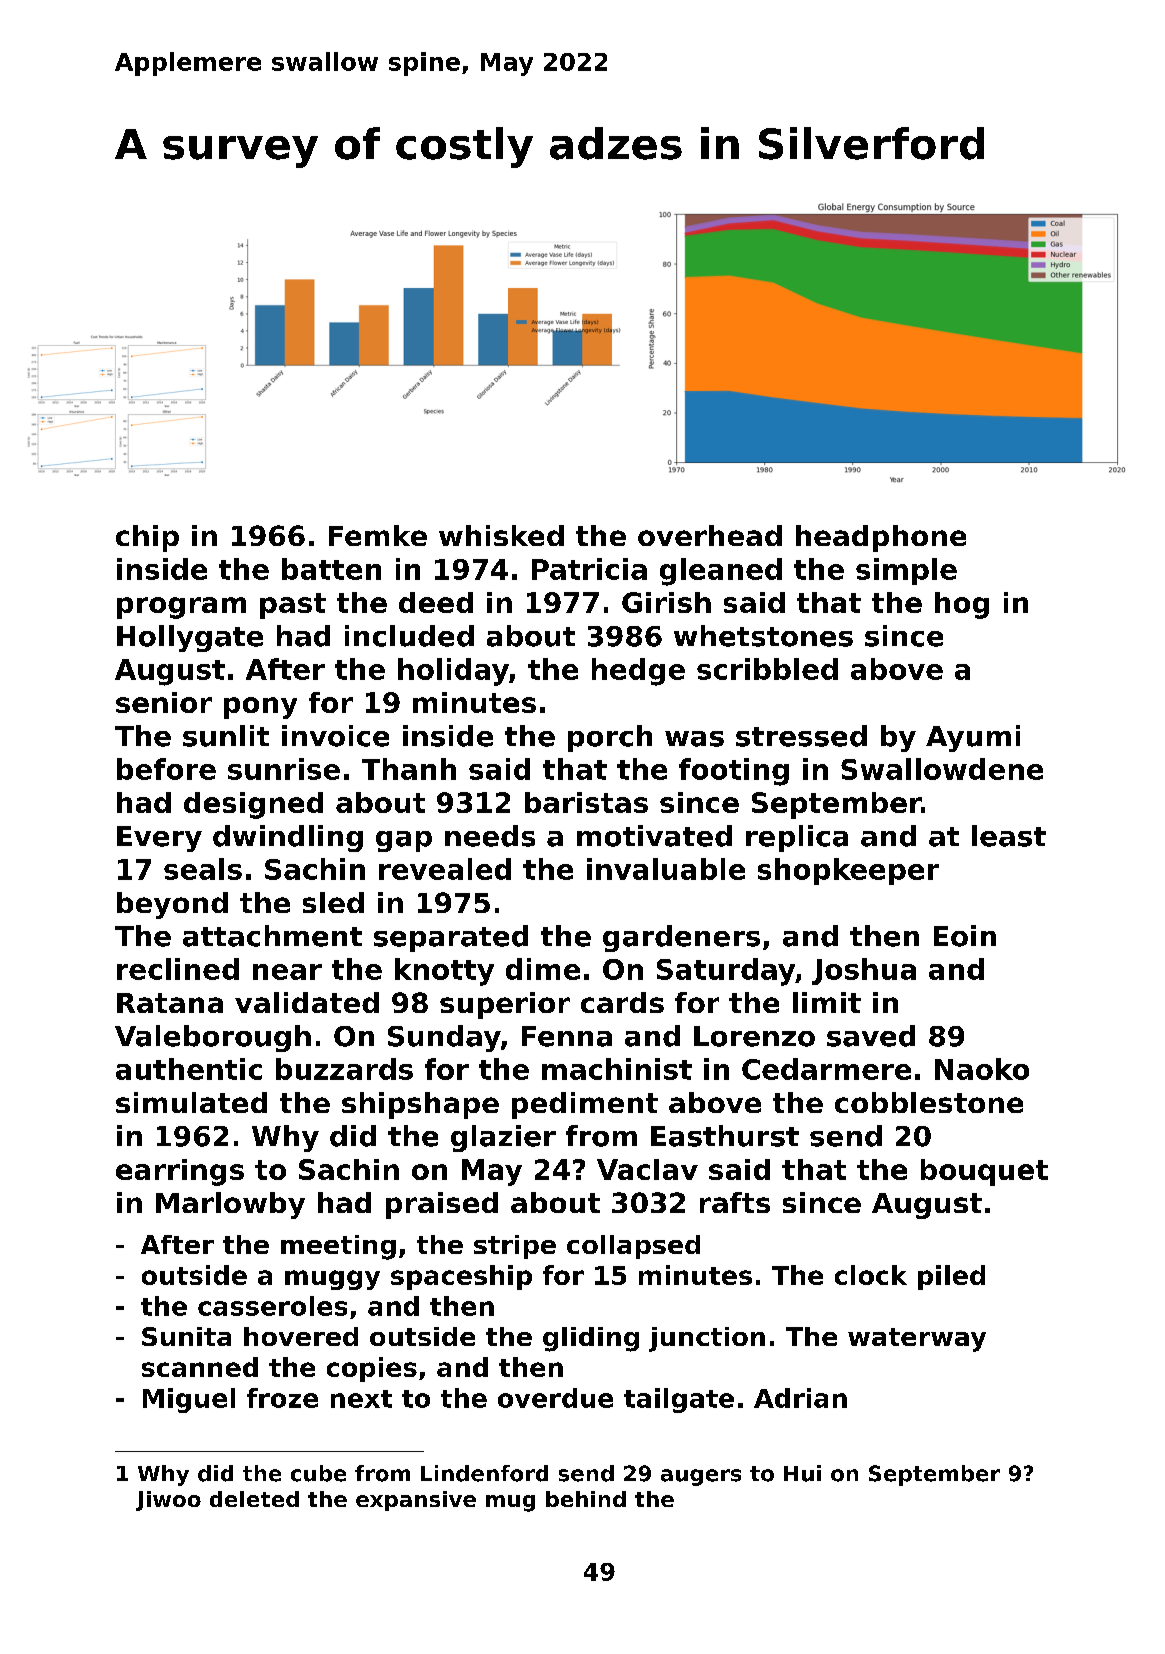 The height and width of the page is (1654, 1165). I want to click on behind, so click(586, 1499).
